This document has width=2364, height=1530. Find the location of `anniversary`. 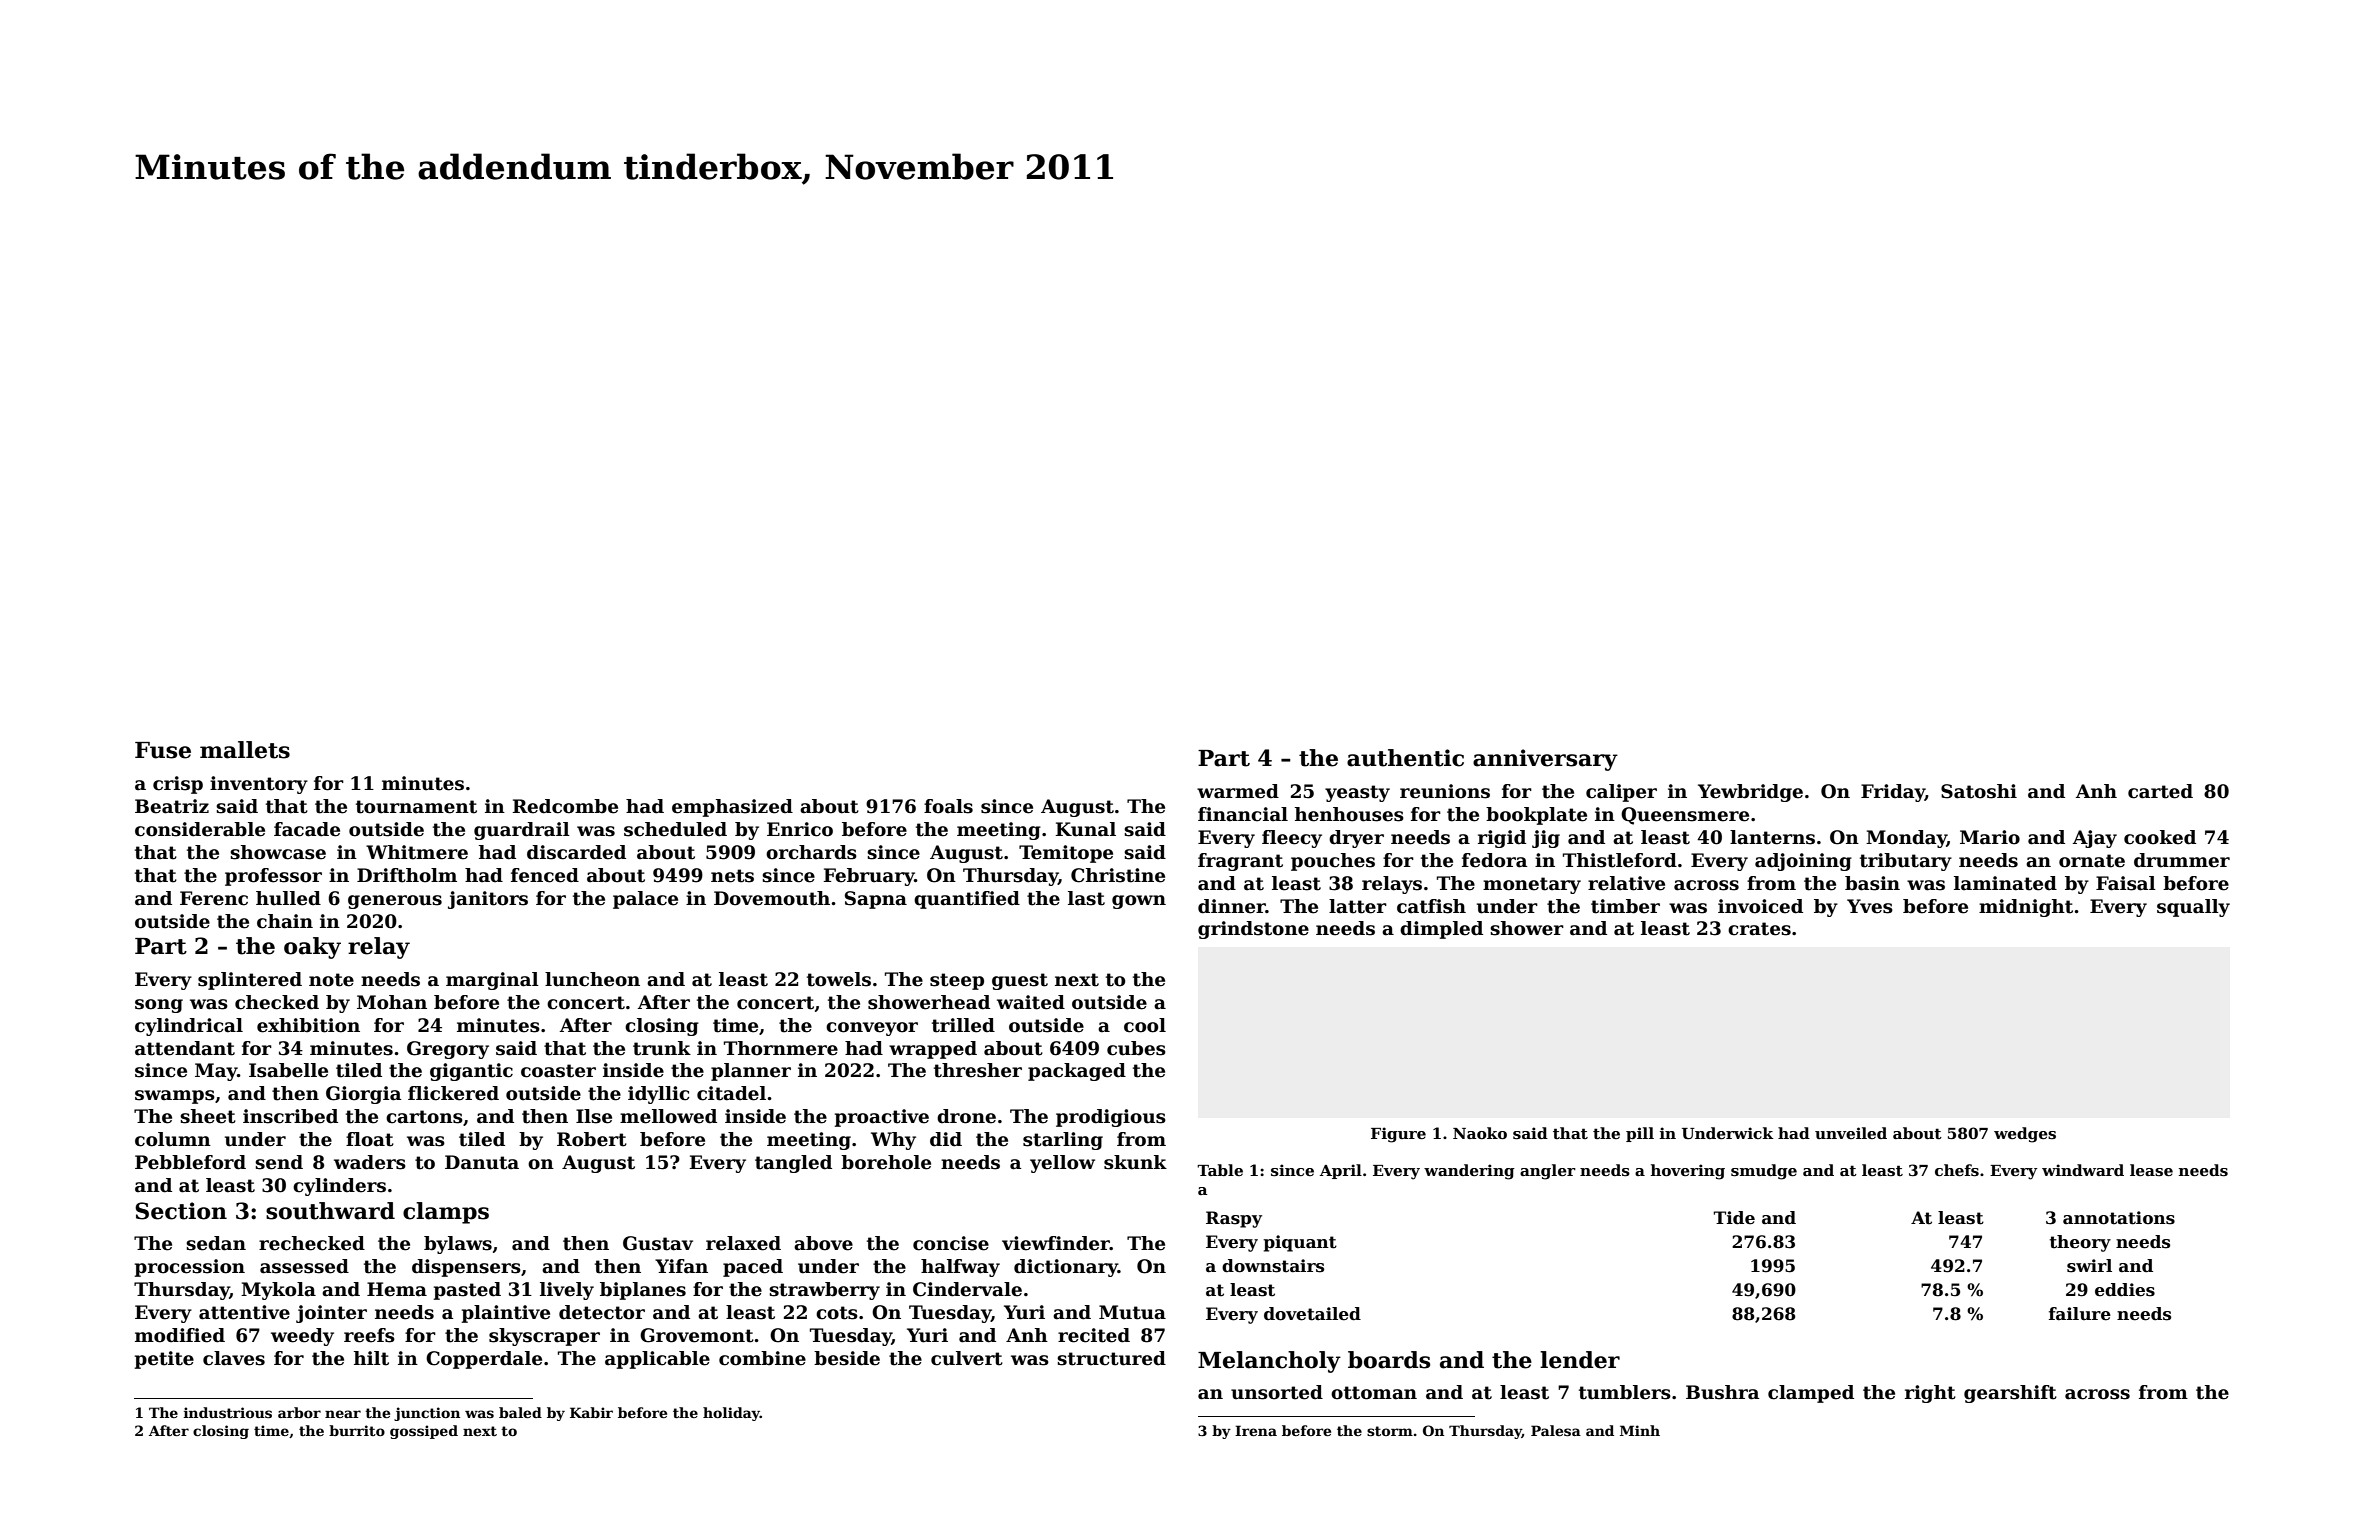

anniversary is located at coordinates (1545, 760).
